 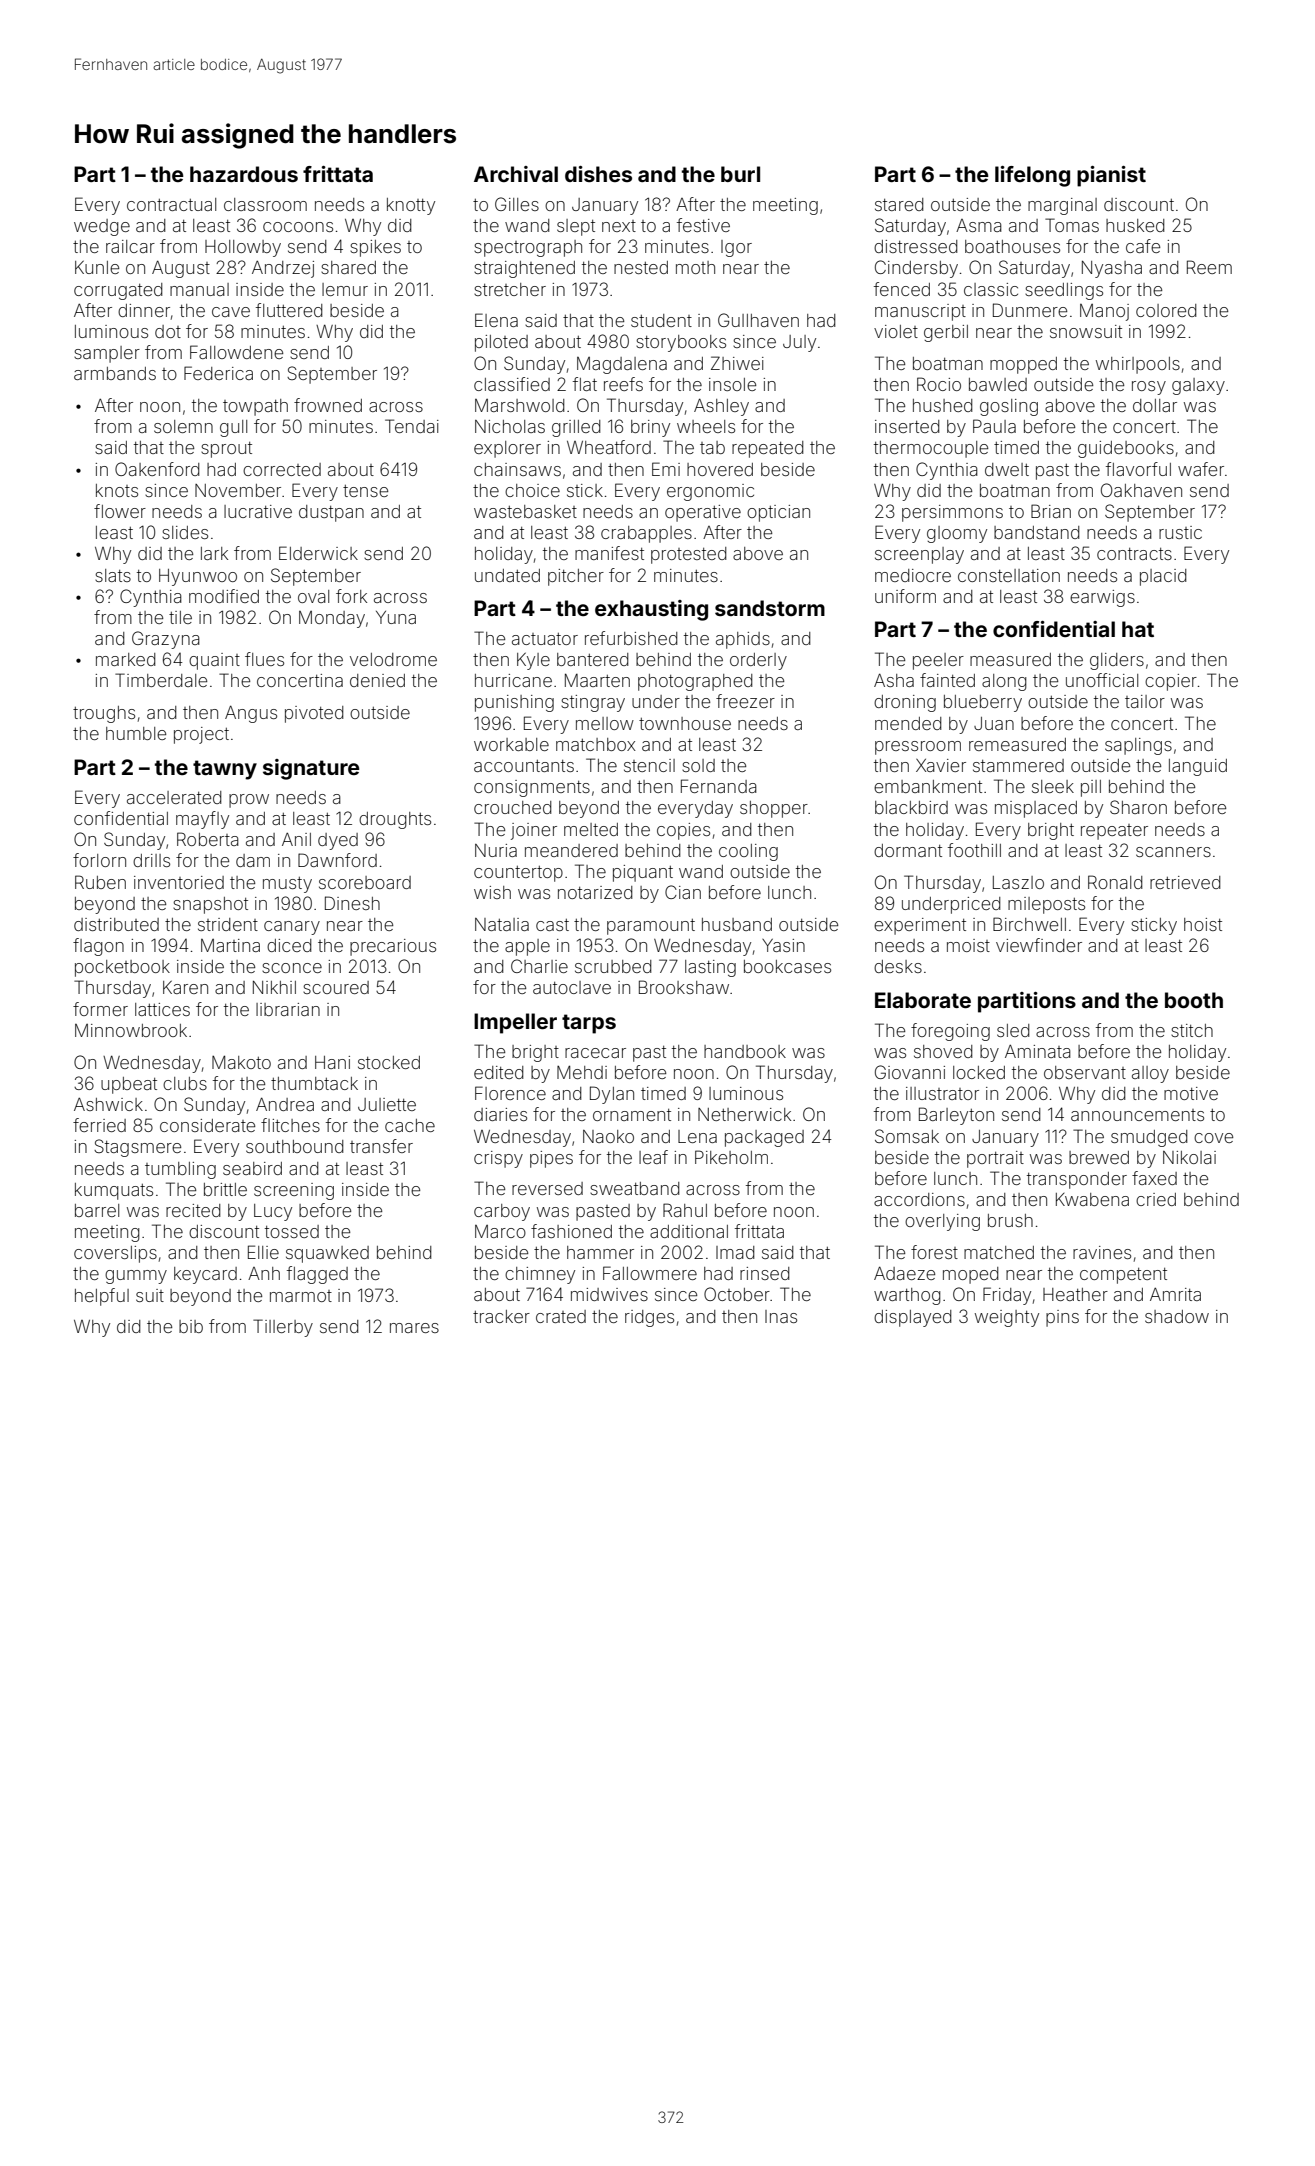 I want to click on actuator, so click(x=545, y=639).
